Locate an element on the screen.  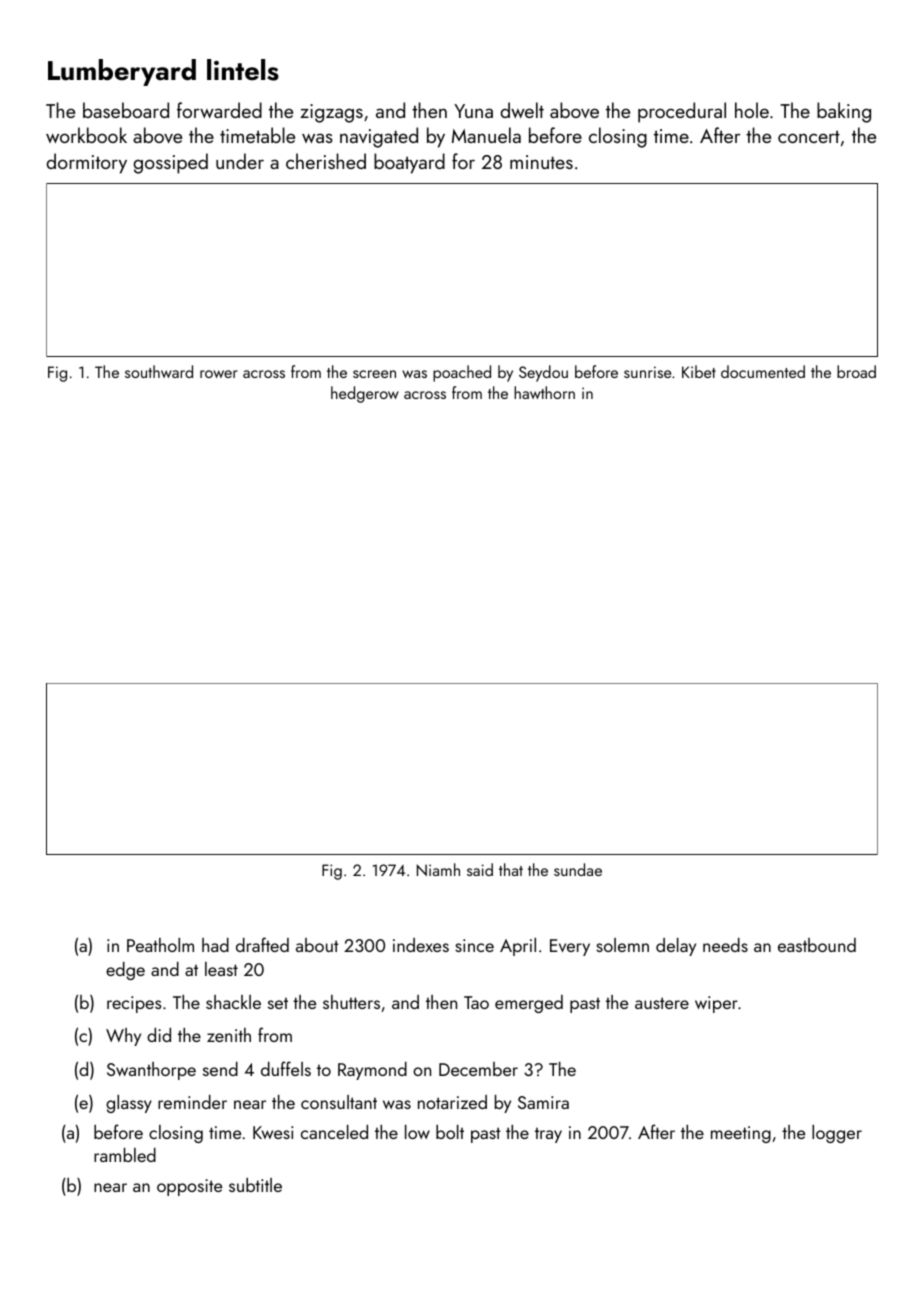
needs is located at coordinates (725, 945).
